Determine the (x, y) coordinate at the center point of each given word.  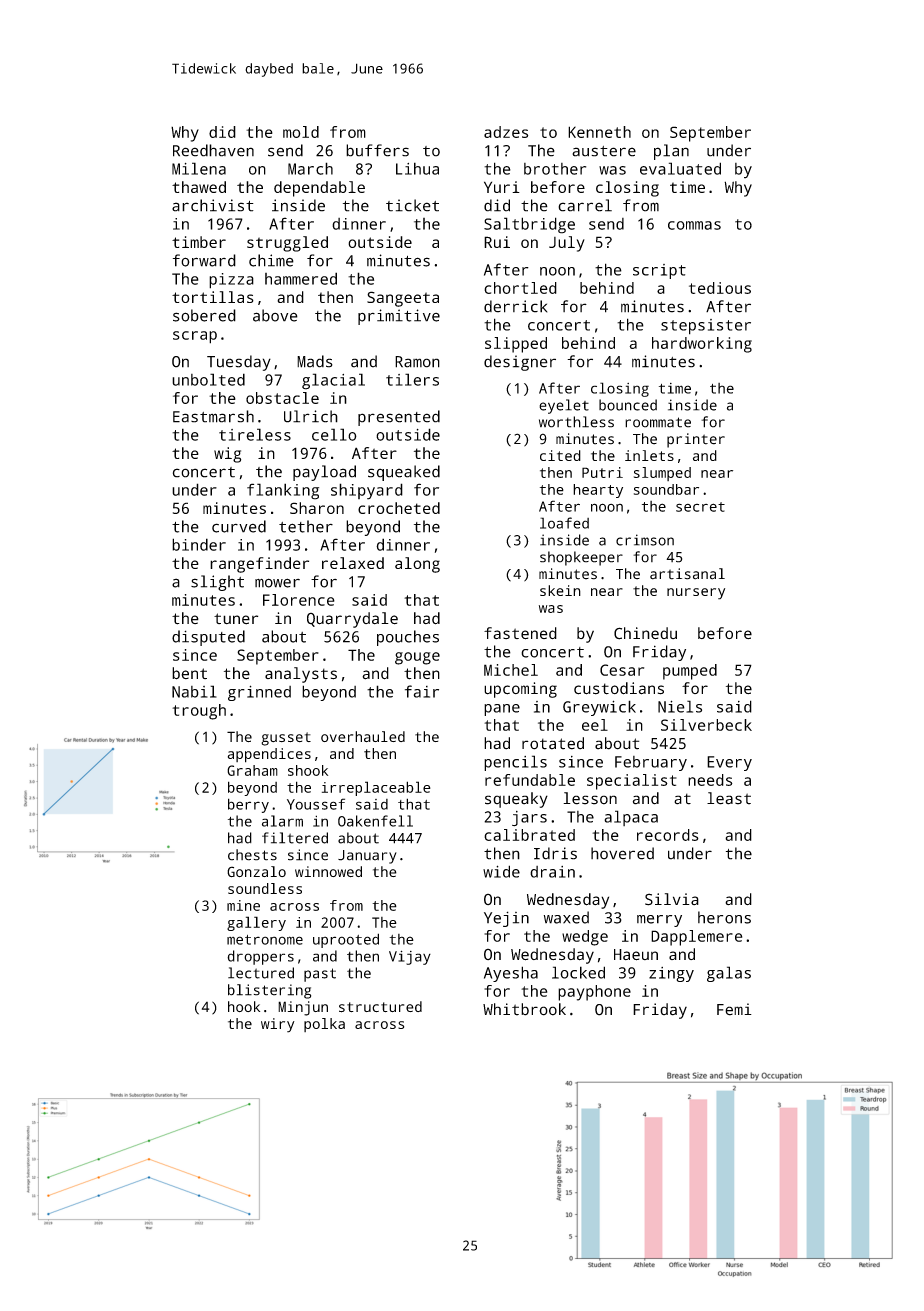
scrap (195, 337)
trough (199, 712)
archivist (213, 205)
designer (520, 363)
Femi (734, 1009)
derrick (515, 306)
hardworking (702, 345)
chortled (520, 288)
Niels (680, 706)
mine (243, 905)
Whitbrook (524, 1009)
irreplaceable (376, 788)
